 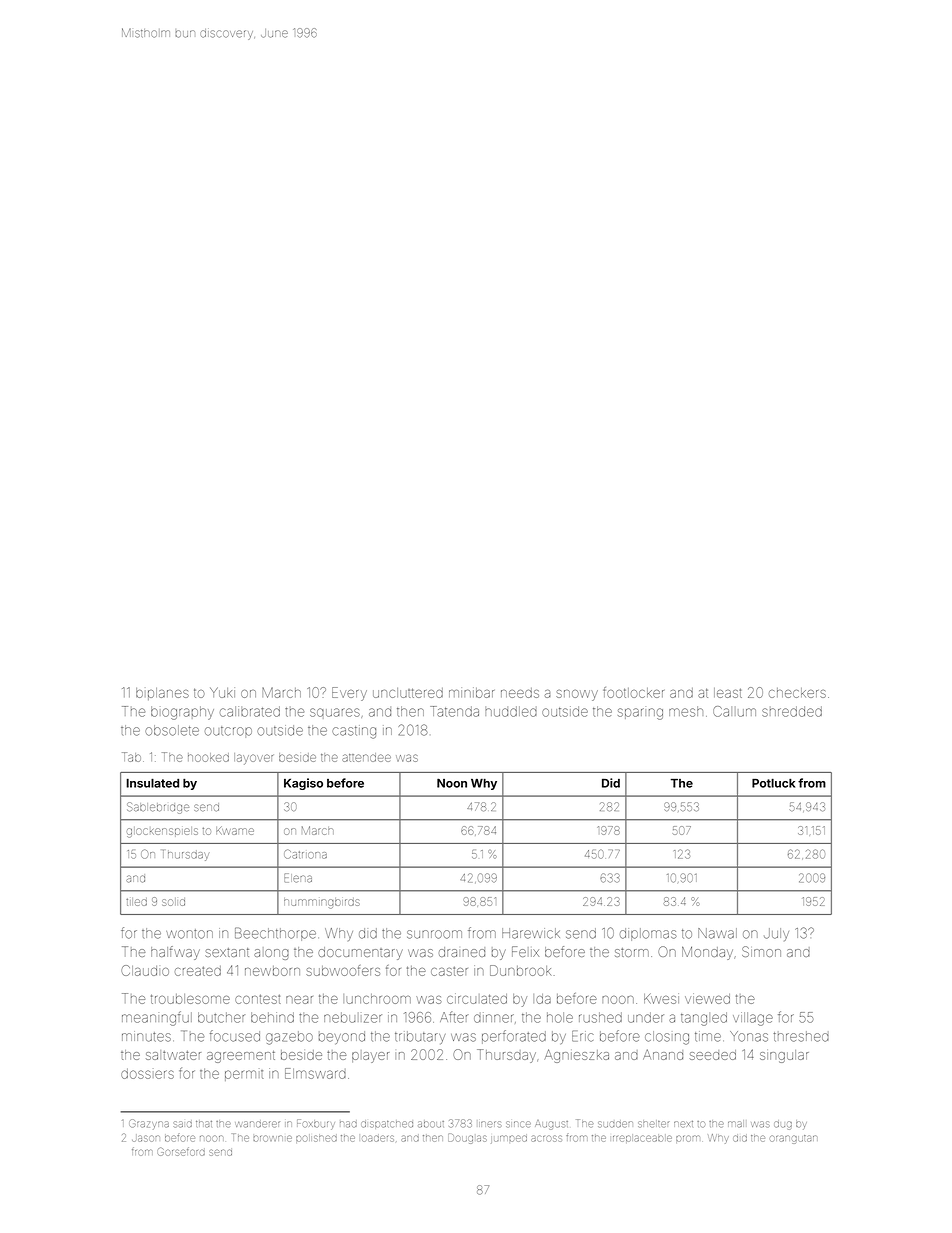 I want to click on mesh, so click(x=686, y=711).
